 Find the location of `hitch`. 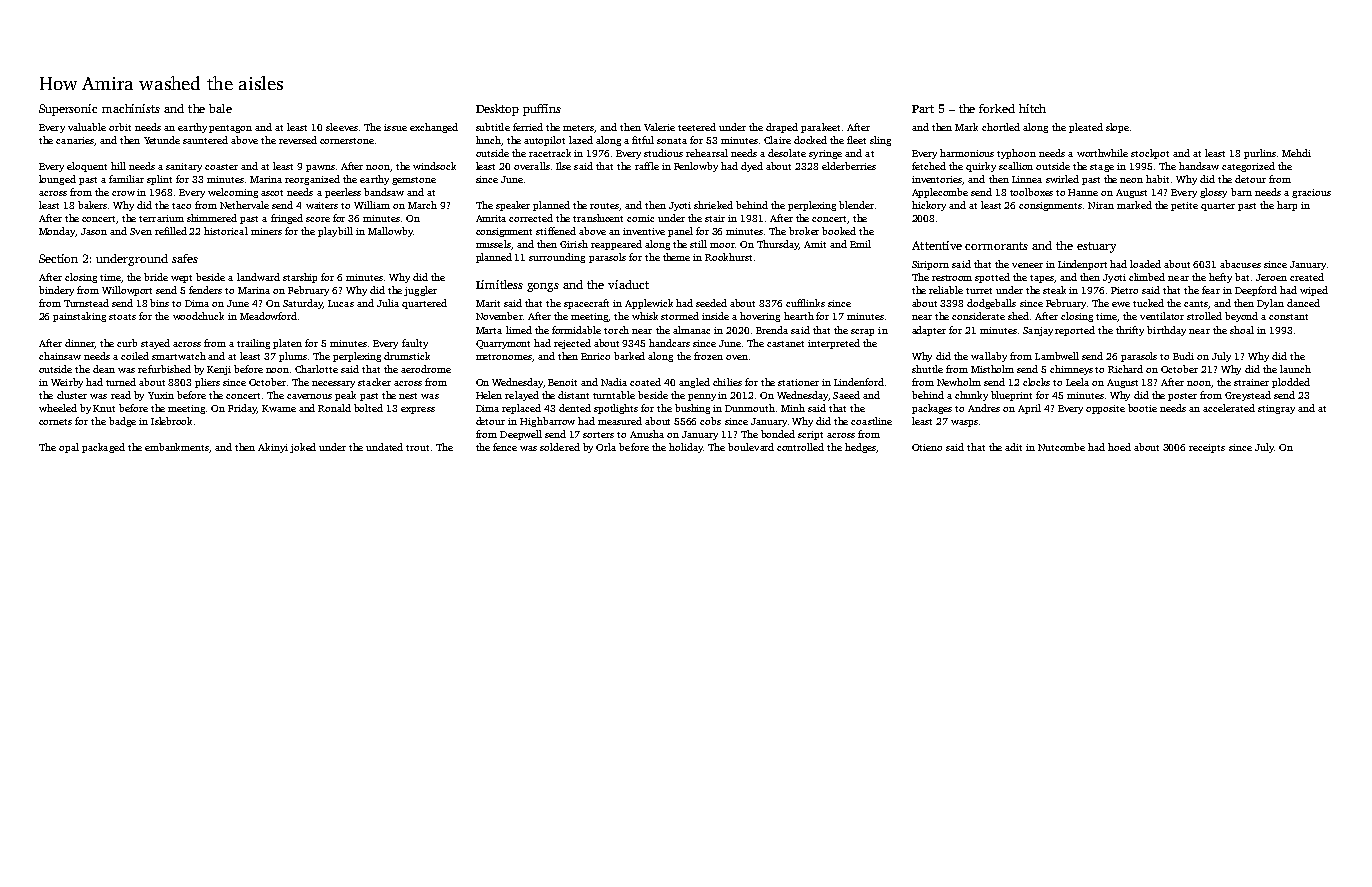

hitch is located at coordinates (1032, 108).
